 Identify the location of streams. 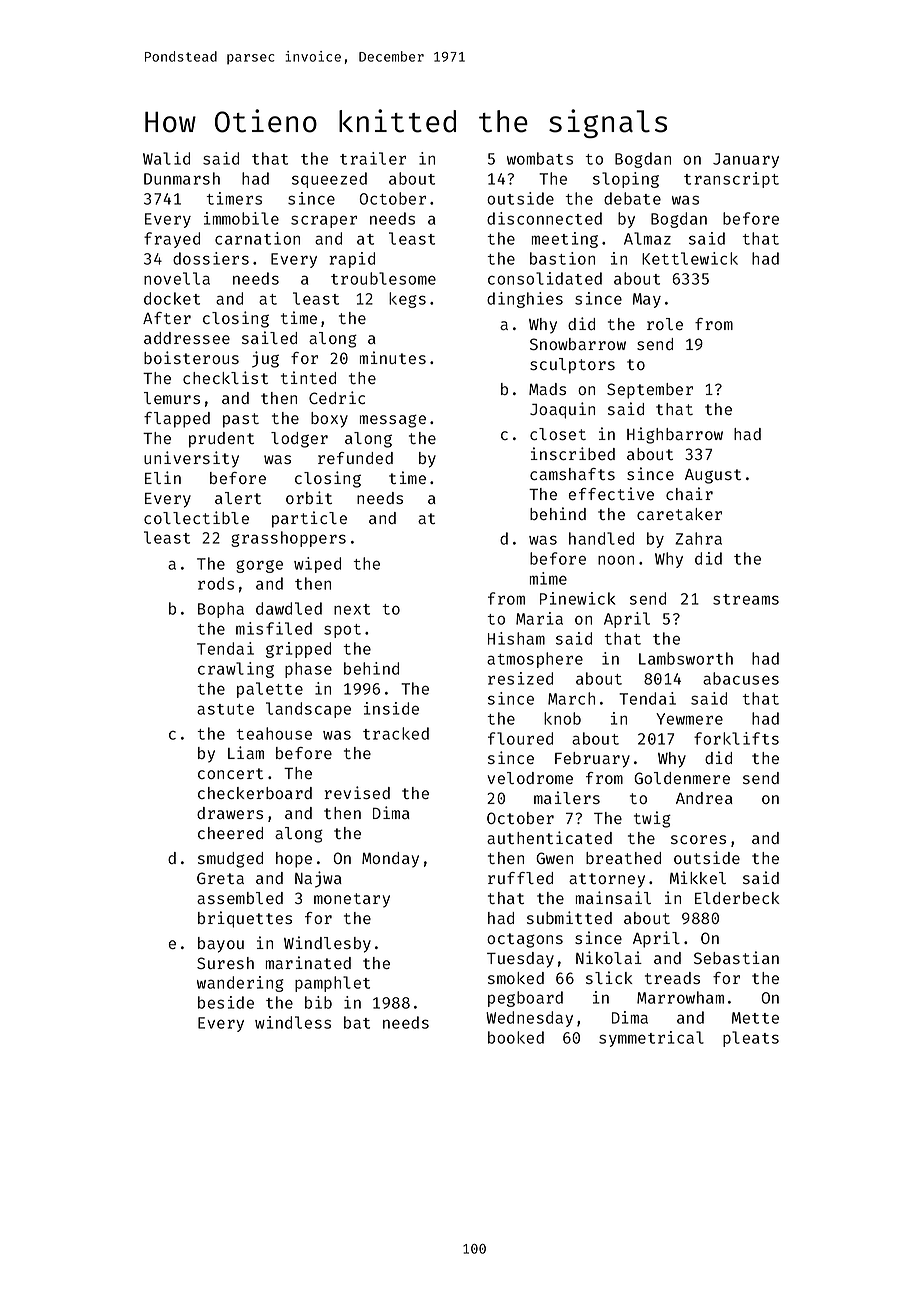
(746, 599).
